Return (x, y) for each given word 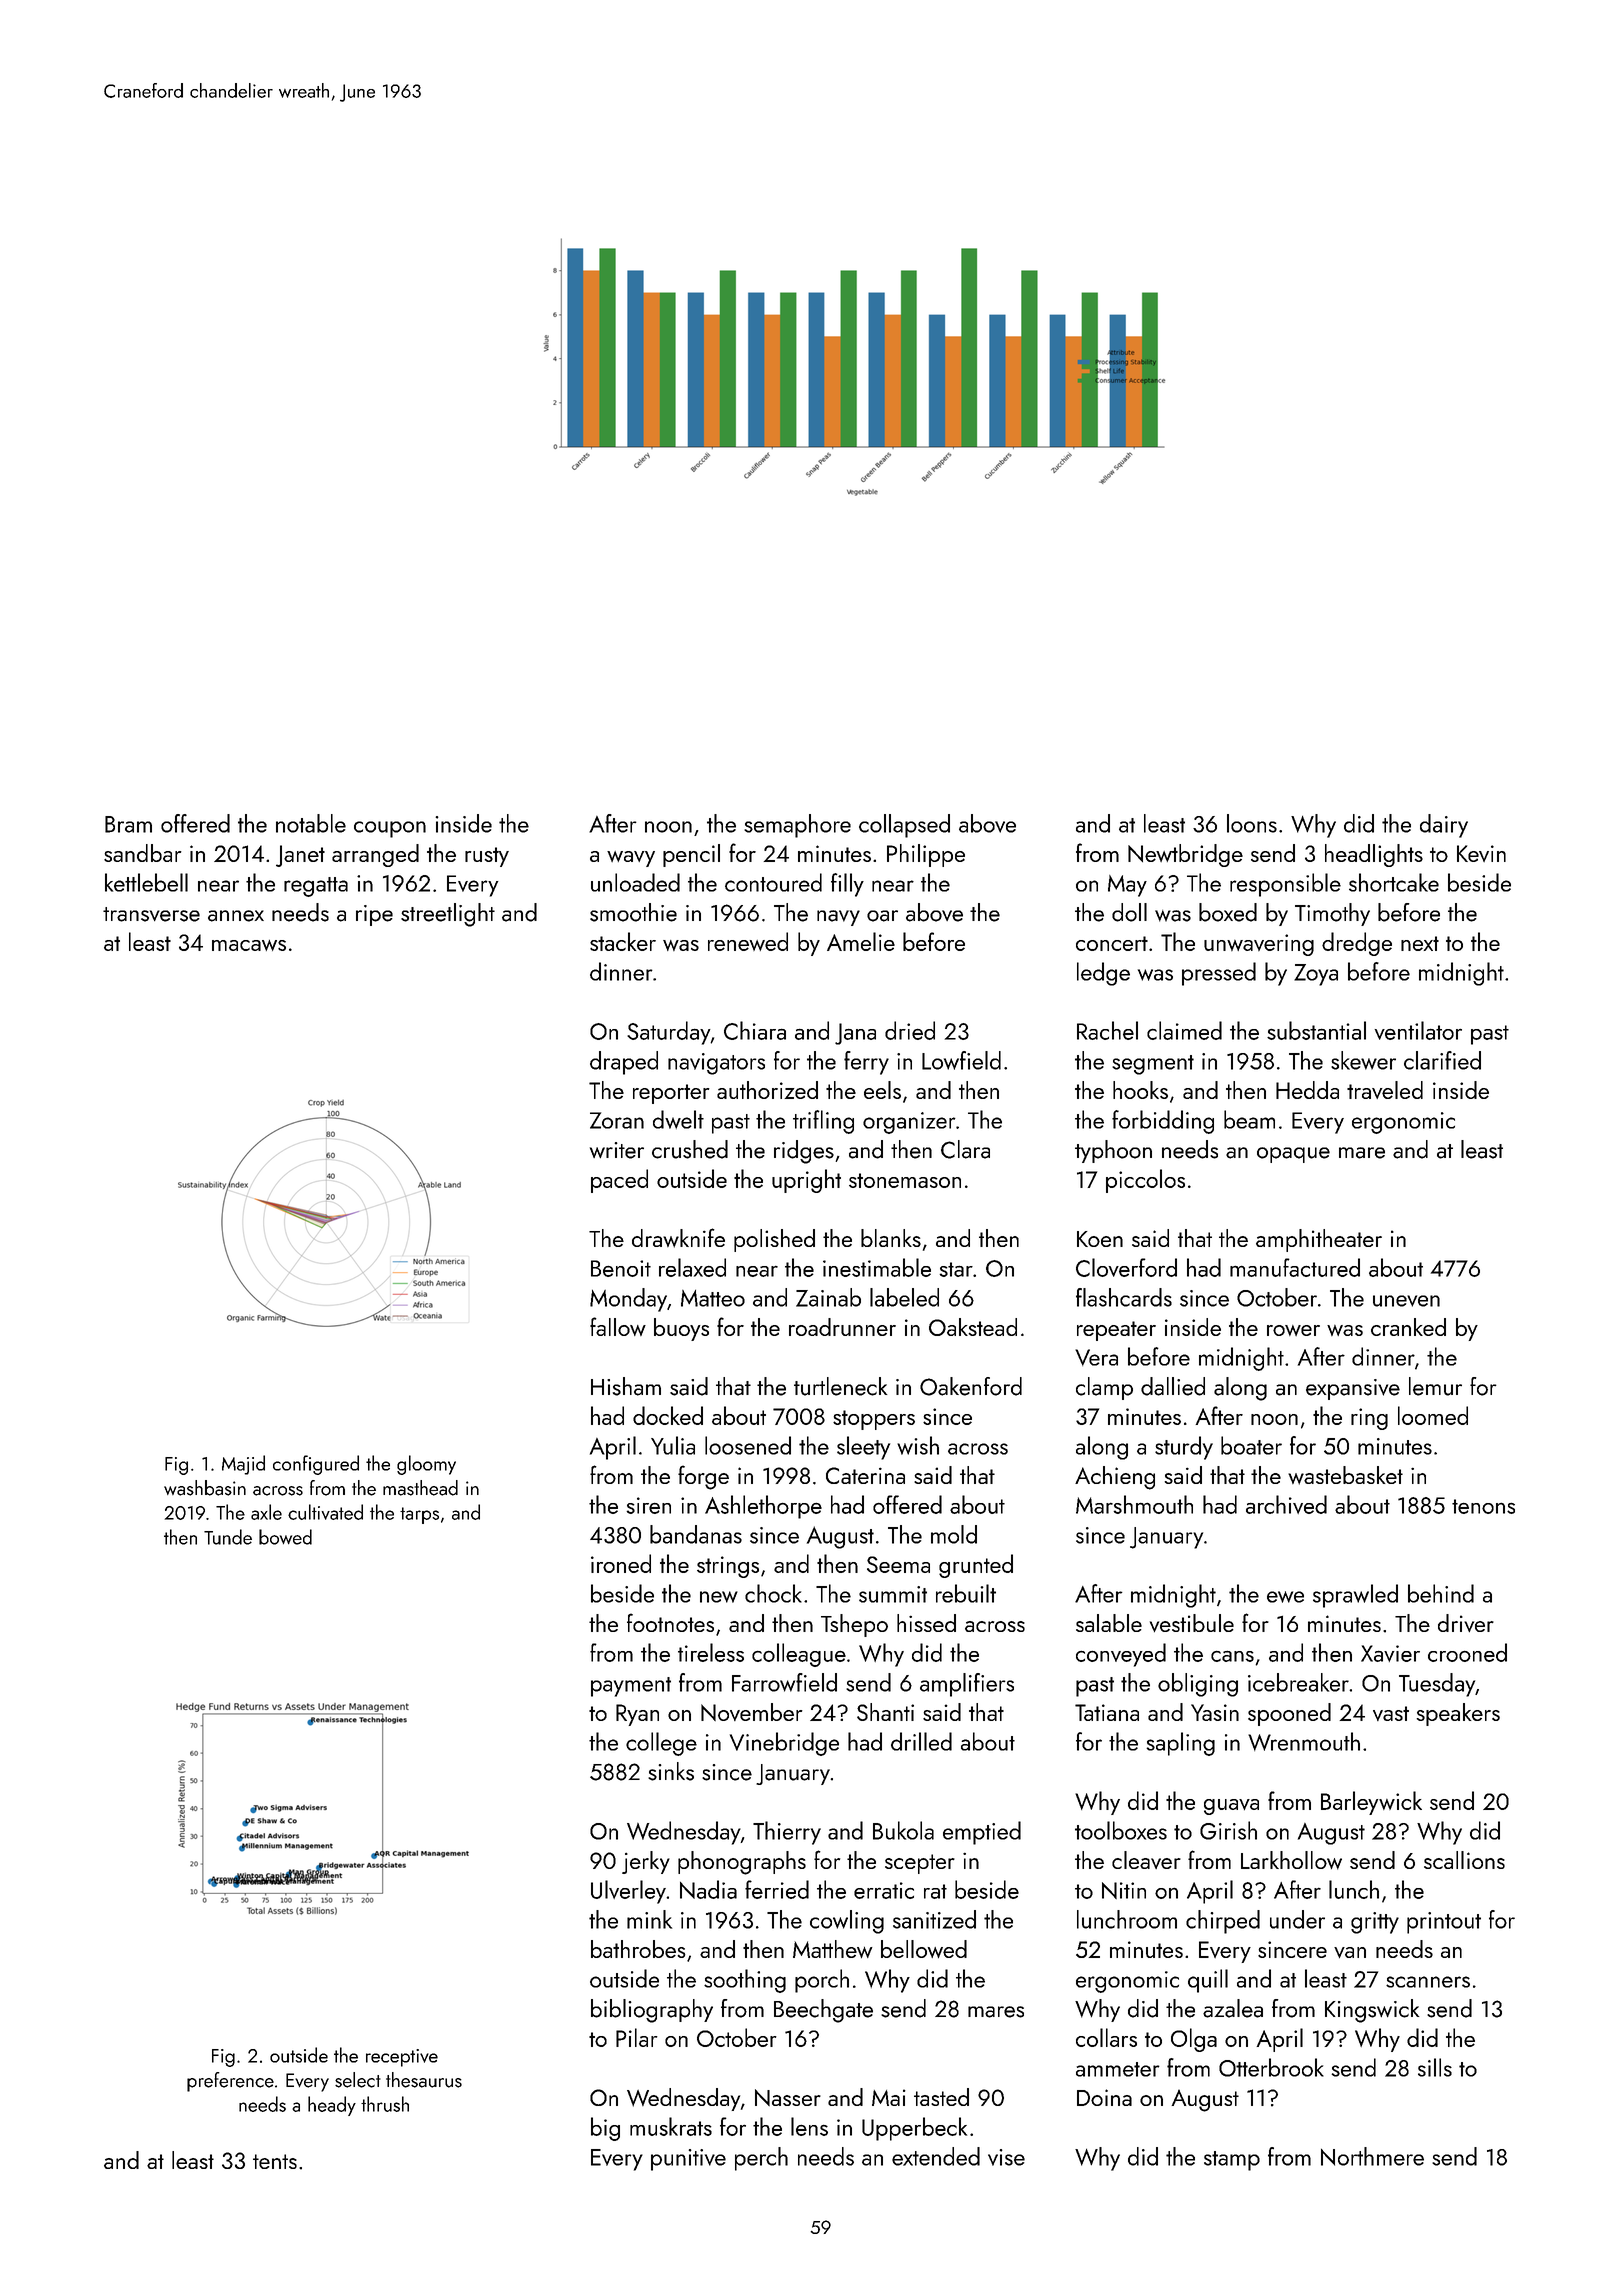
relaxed (692, 1267)
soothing (745, 1981)
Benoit (621, 1268)
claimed (1184, 1030)
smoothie (633, 912)
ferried (777, 1889)
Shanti (885, 1712)
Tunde (228, 1537)
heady (332, 2106)
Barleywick (1371, 1803)
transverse (151, 914)
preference (230, 2082)
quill (1208, 1981)
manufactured (1295, 1267)
